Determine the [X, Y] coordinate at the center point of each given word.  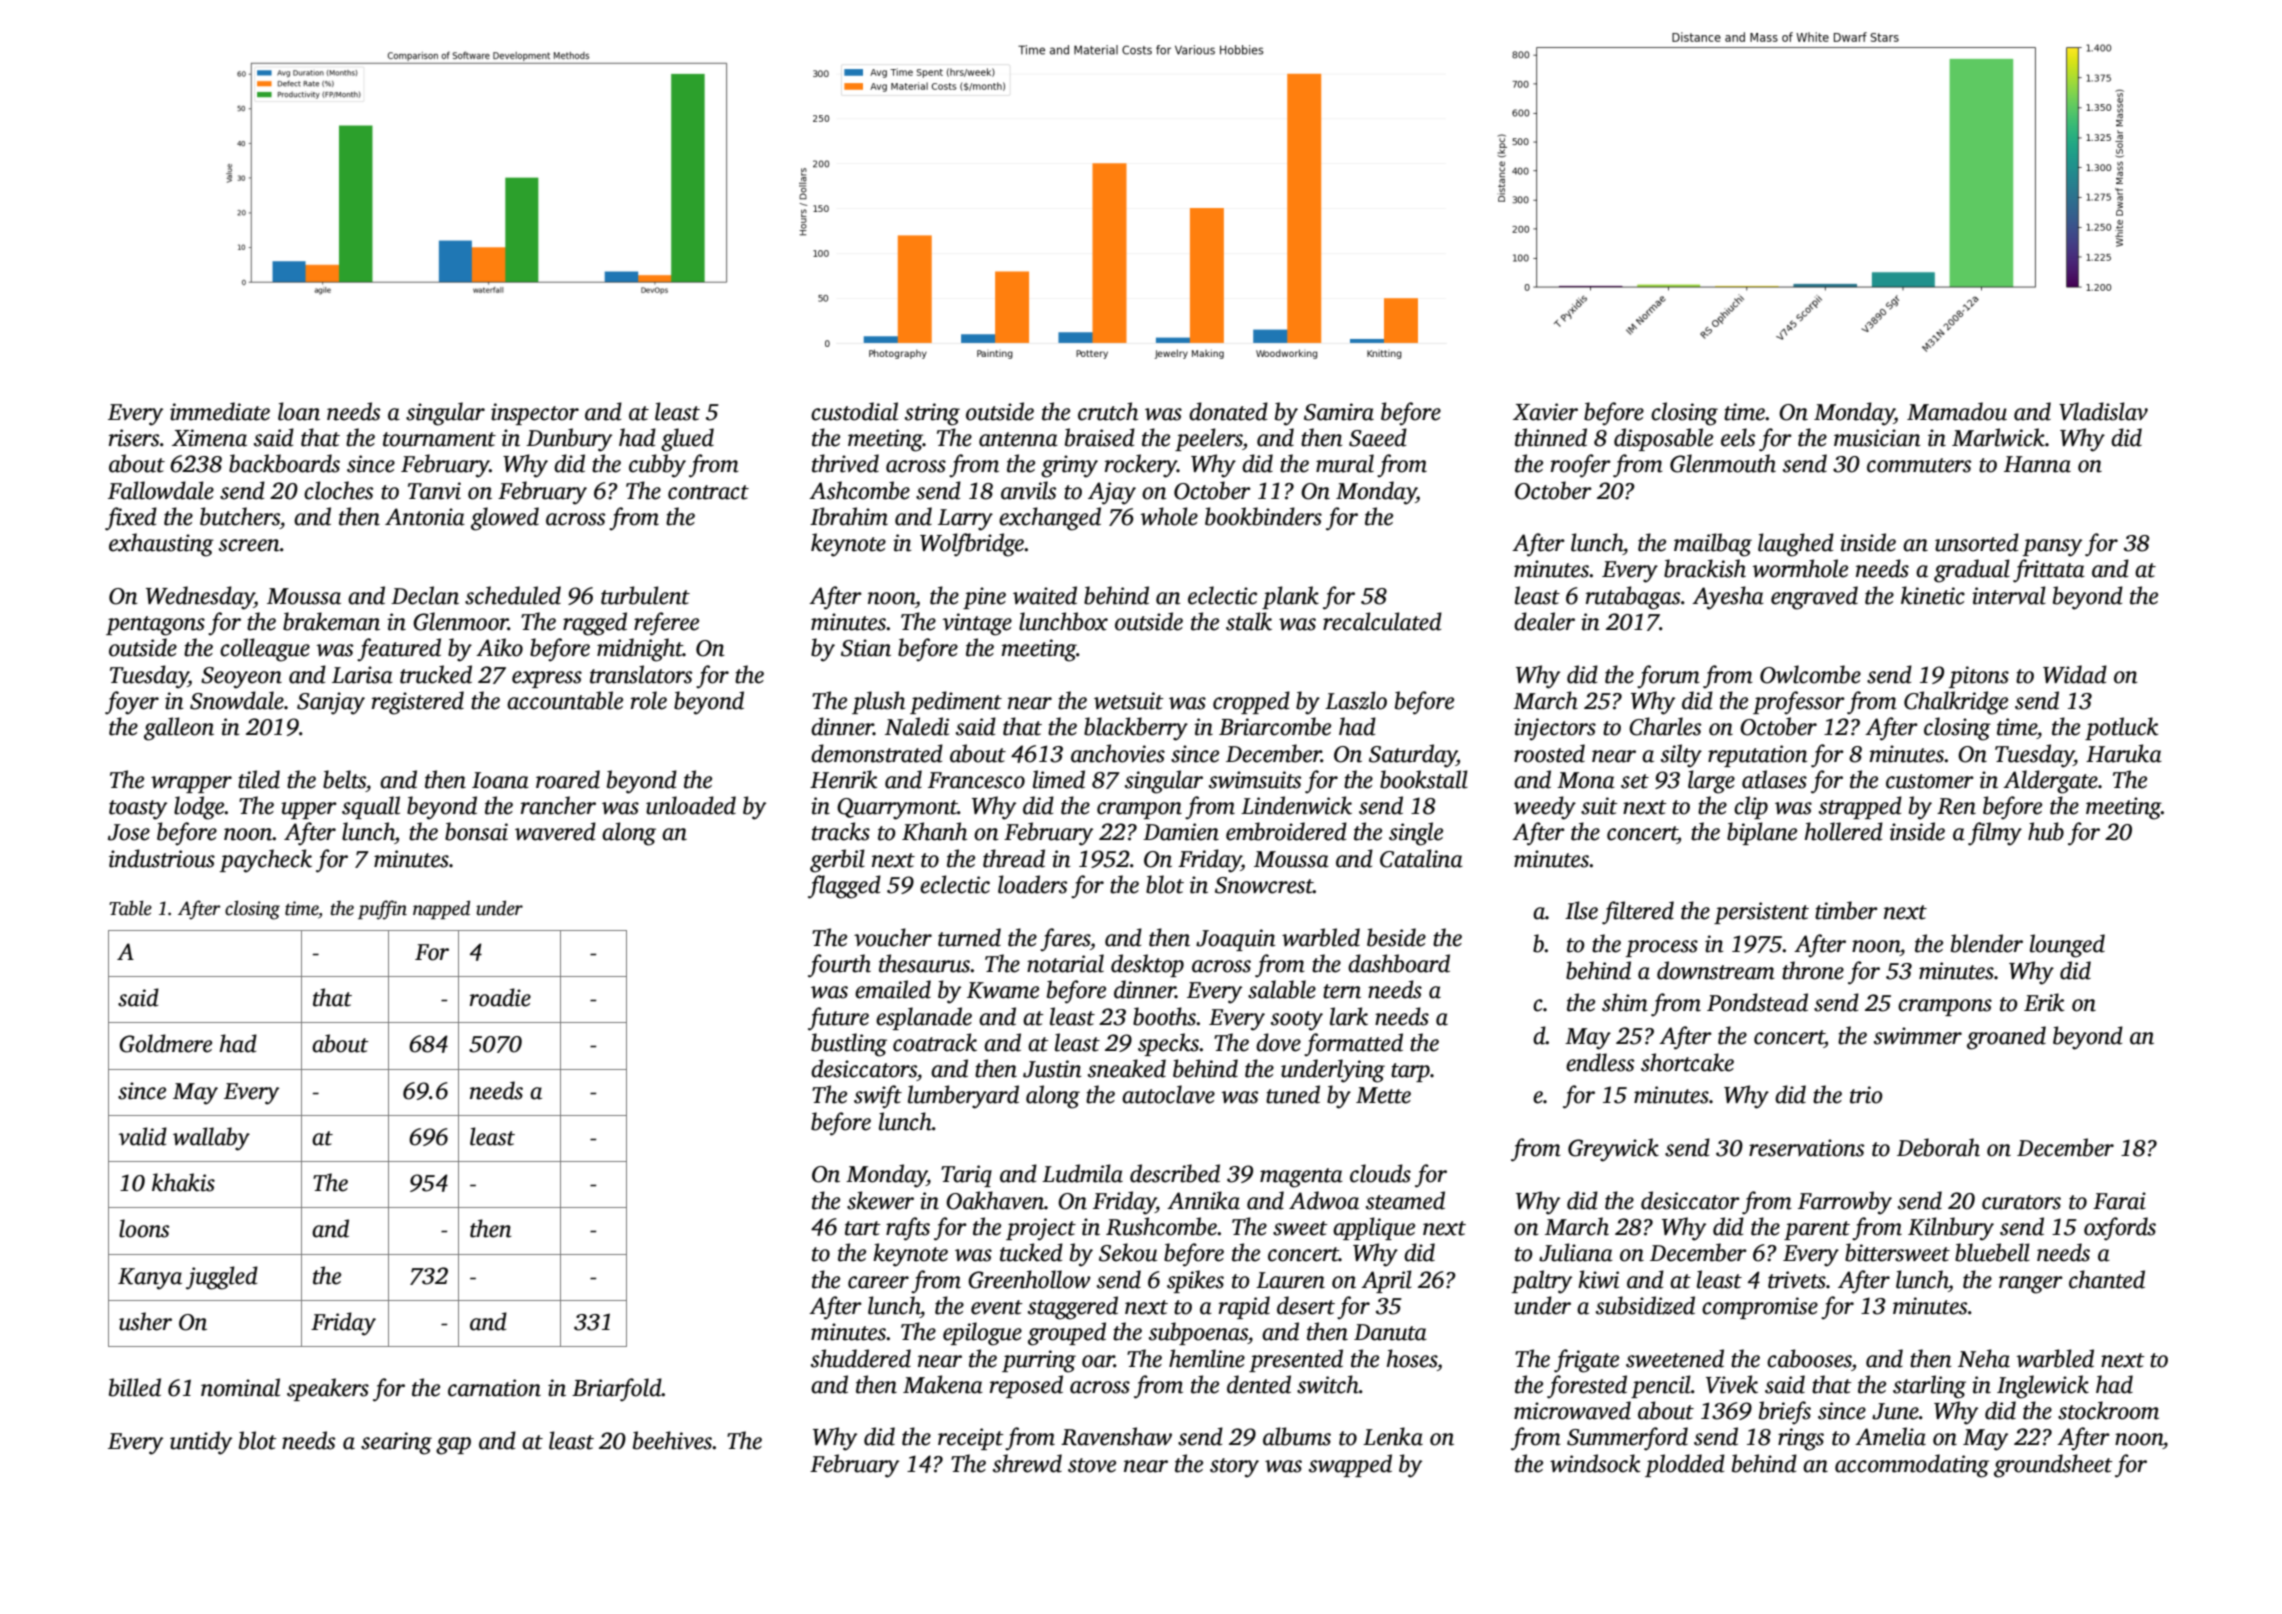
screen [249, 545]
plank [1290, 597]
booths [1165, 1016]
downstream [1716, 970]
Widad [2075, 674]
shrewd [1027, 1463]
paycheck [265, 861]
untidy [201, 1443]
